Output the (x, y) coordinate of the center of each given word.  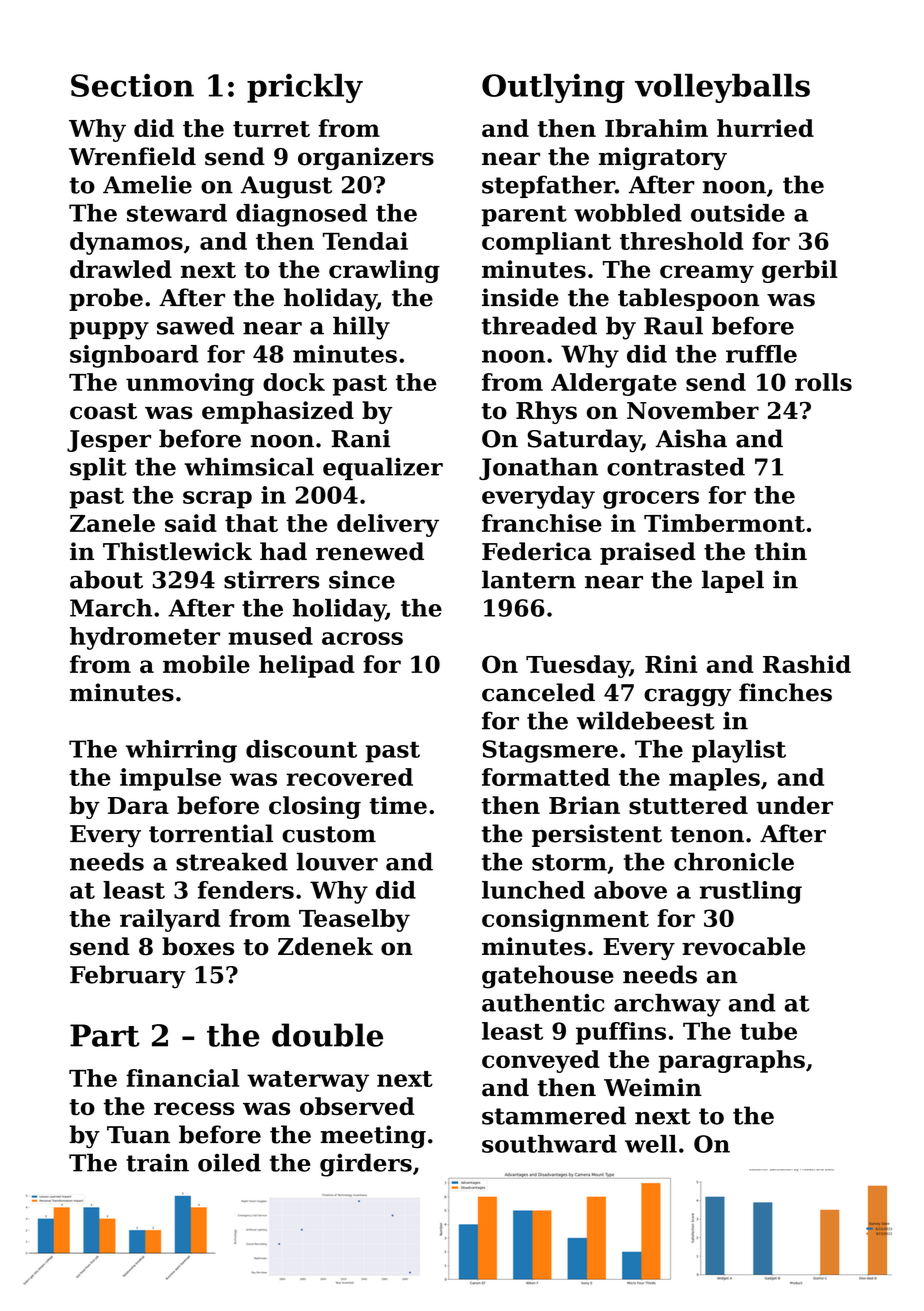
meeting (373, 1136)
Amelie (147, 184)
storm (569, 862)
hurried (765, 128)
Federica (537, 551)
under (794, 805)
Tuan (138, 1135)
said (191, 523)
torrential (211, 833)
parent (524, 216)
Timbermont (724, 523)
